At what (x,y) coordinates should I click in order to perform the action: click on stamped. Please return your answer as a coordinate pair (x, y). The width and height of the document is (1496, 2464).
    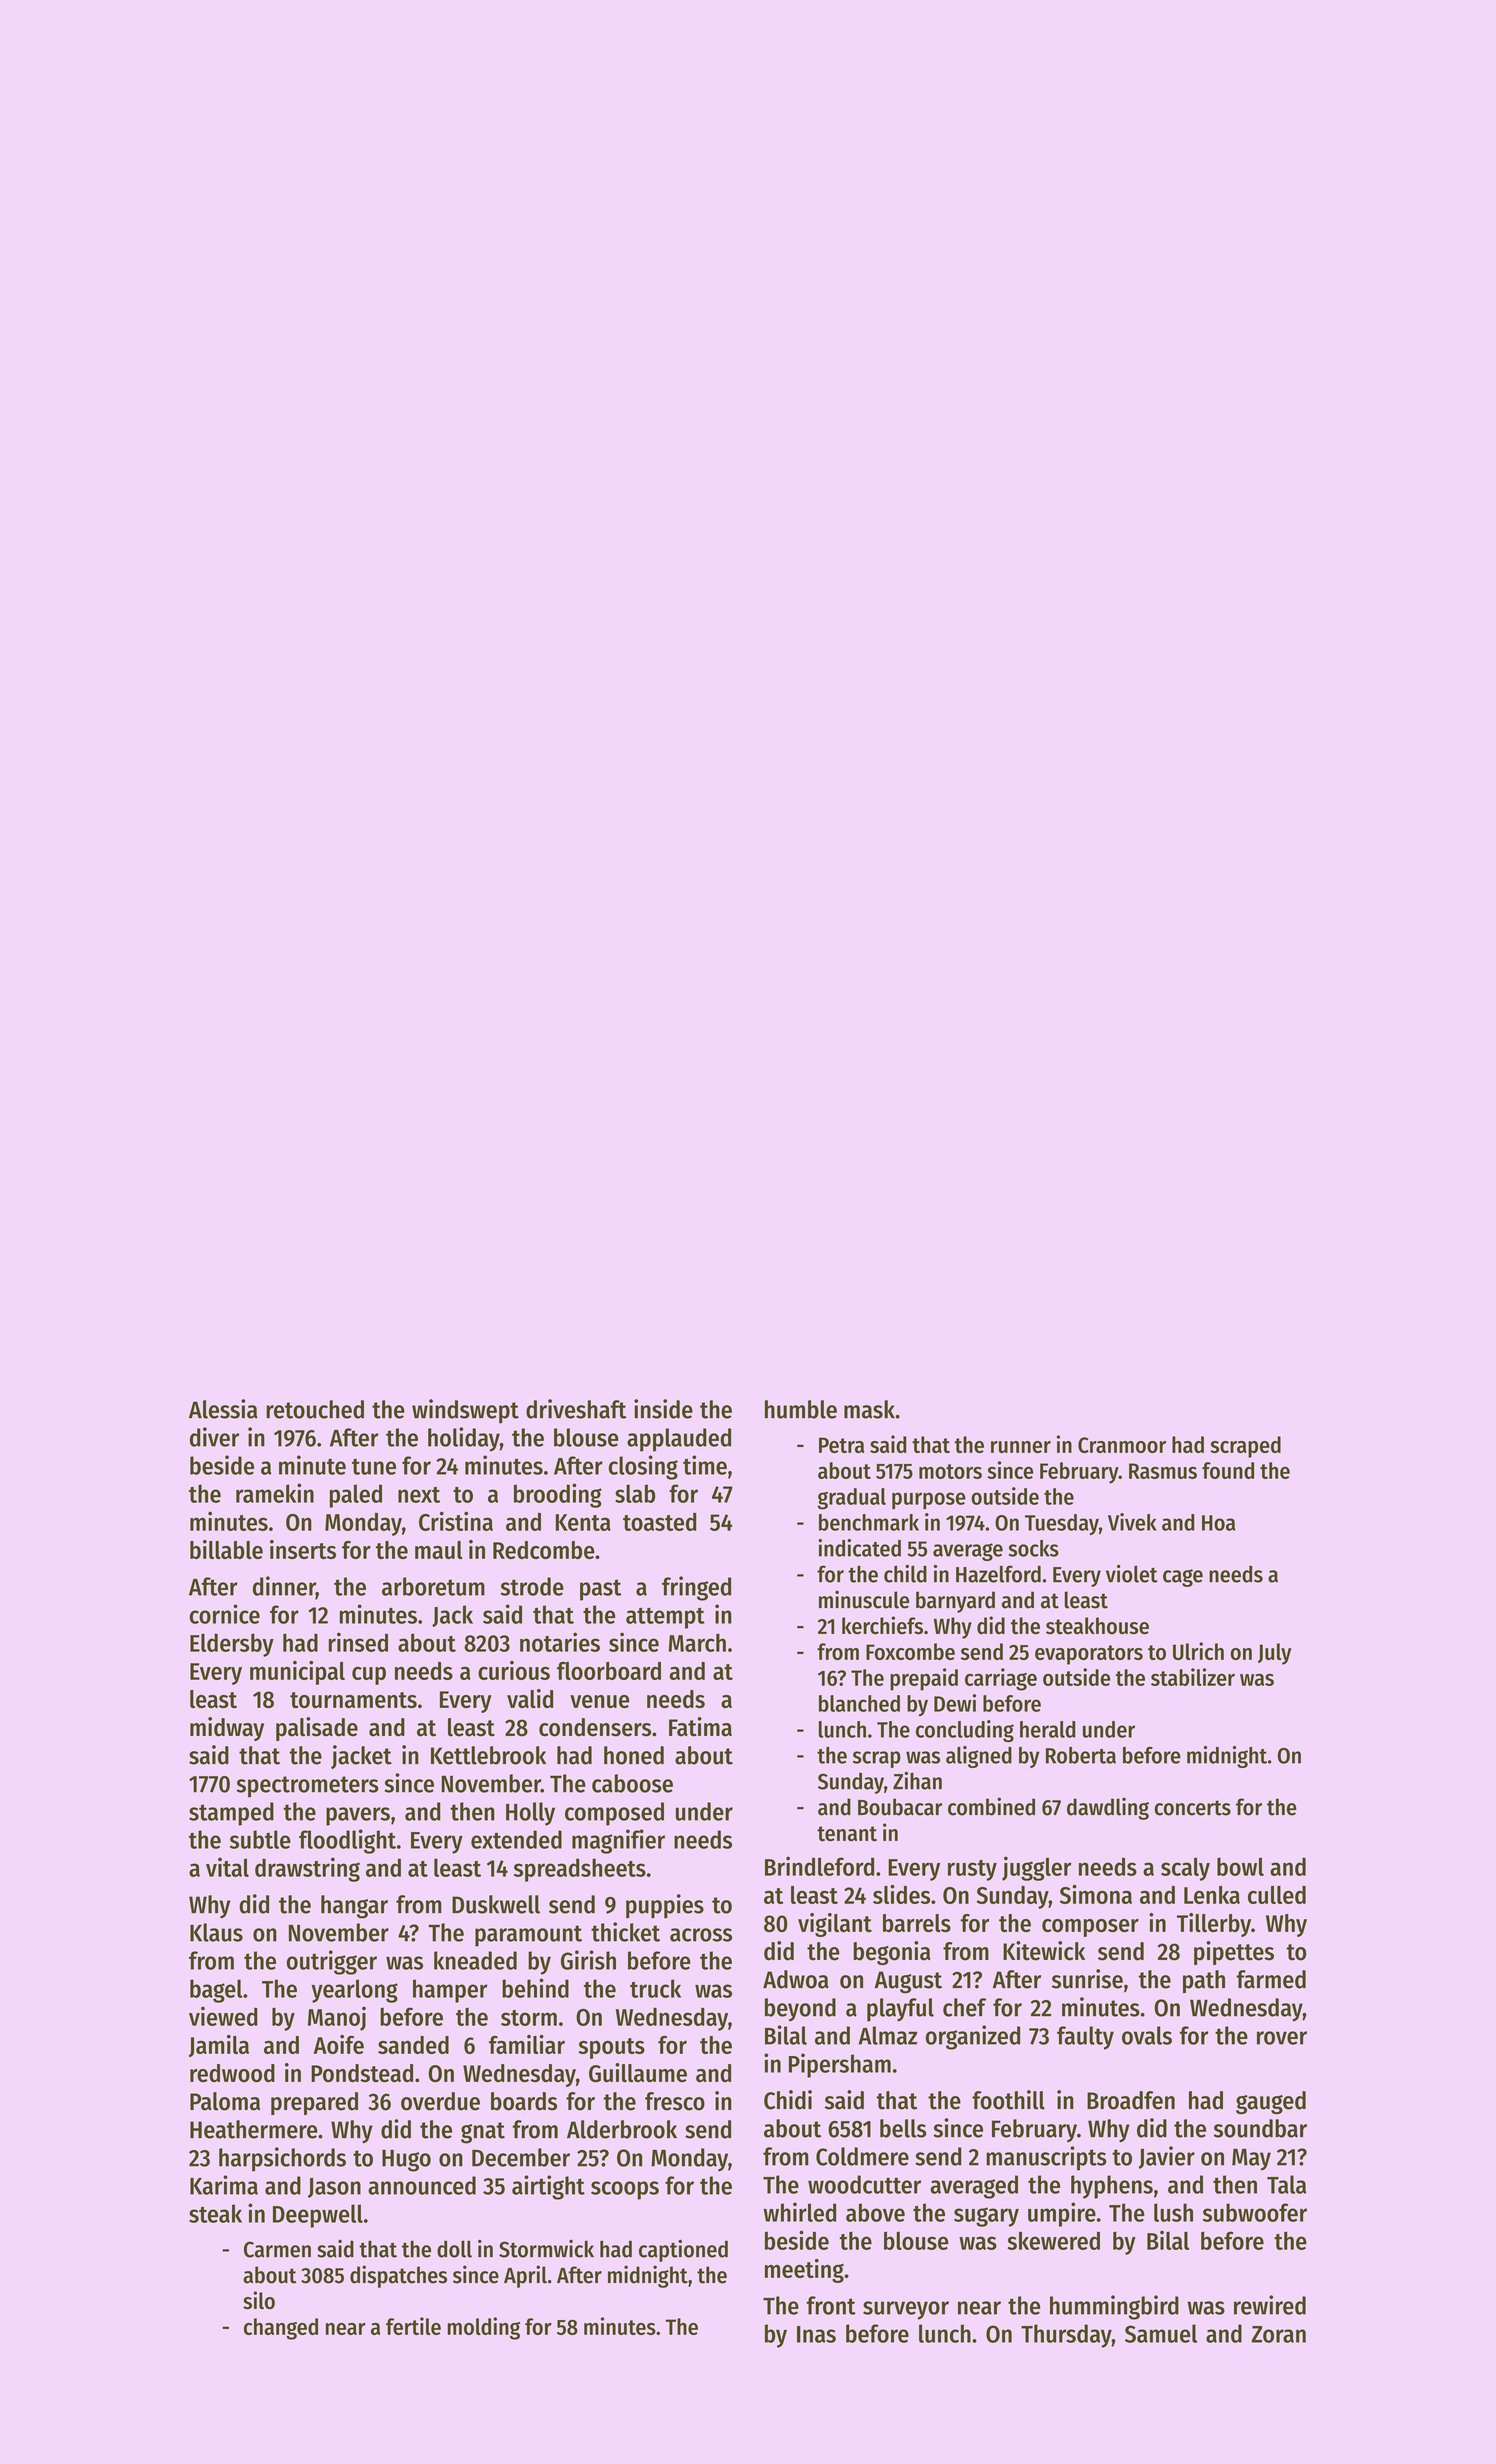
    Looking at the image, I should click on (231, 1814).
